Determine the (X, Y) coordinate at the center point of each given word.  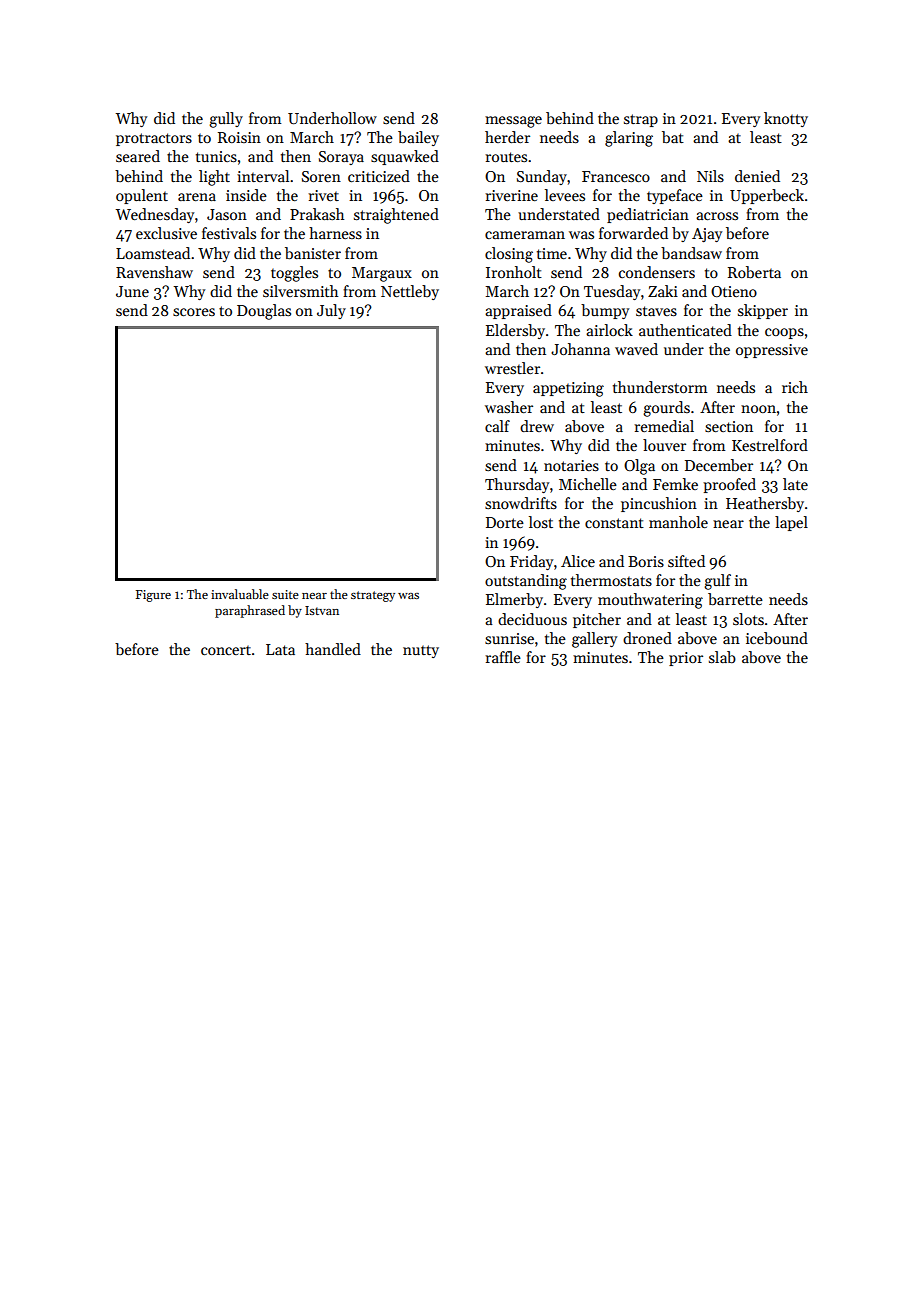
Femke (675, 484)
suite (285, 594)
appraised (518, 311)
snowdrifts (521, 503)
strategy (373, 596)
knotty (786, 119)
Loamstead (153, 253)
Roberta (754, 272)
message (513, 122)
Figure (153, 596)
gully (226, 120)
